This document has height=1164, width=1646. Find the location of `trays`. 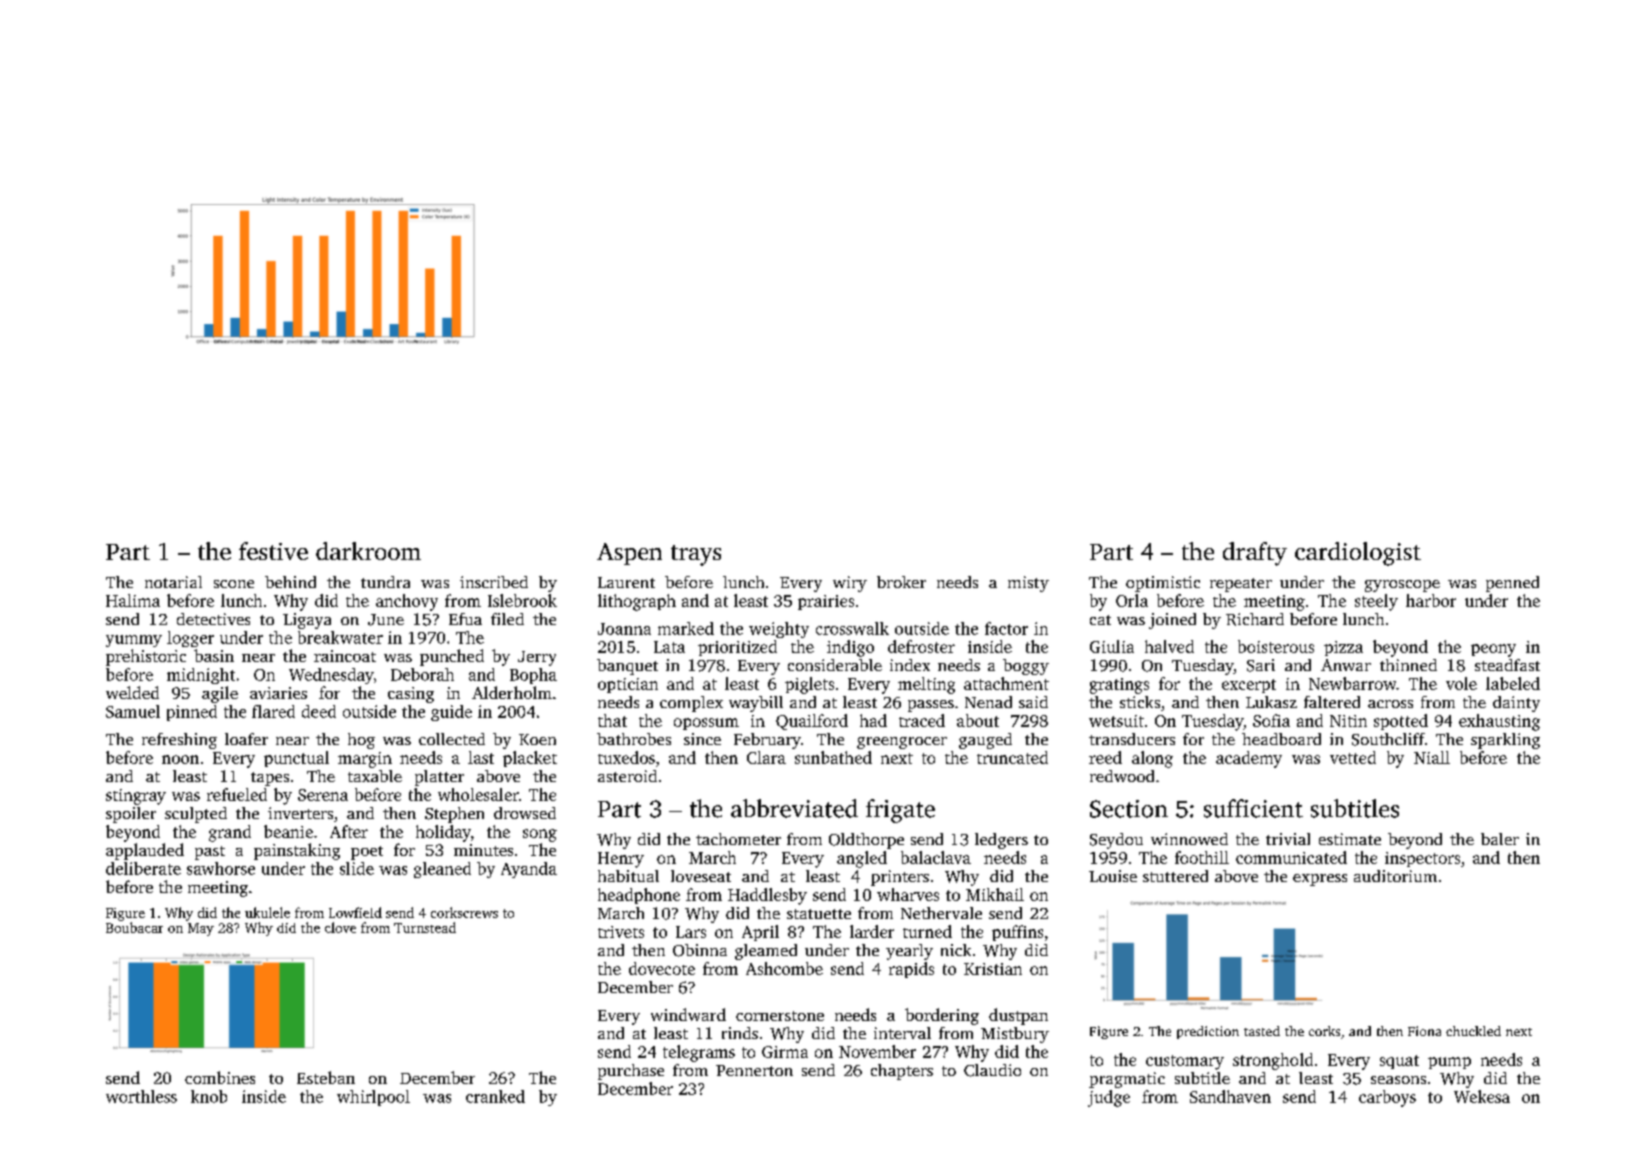

trays is located at coordinates (696, 555).
